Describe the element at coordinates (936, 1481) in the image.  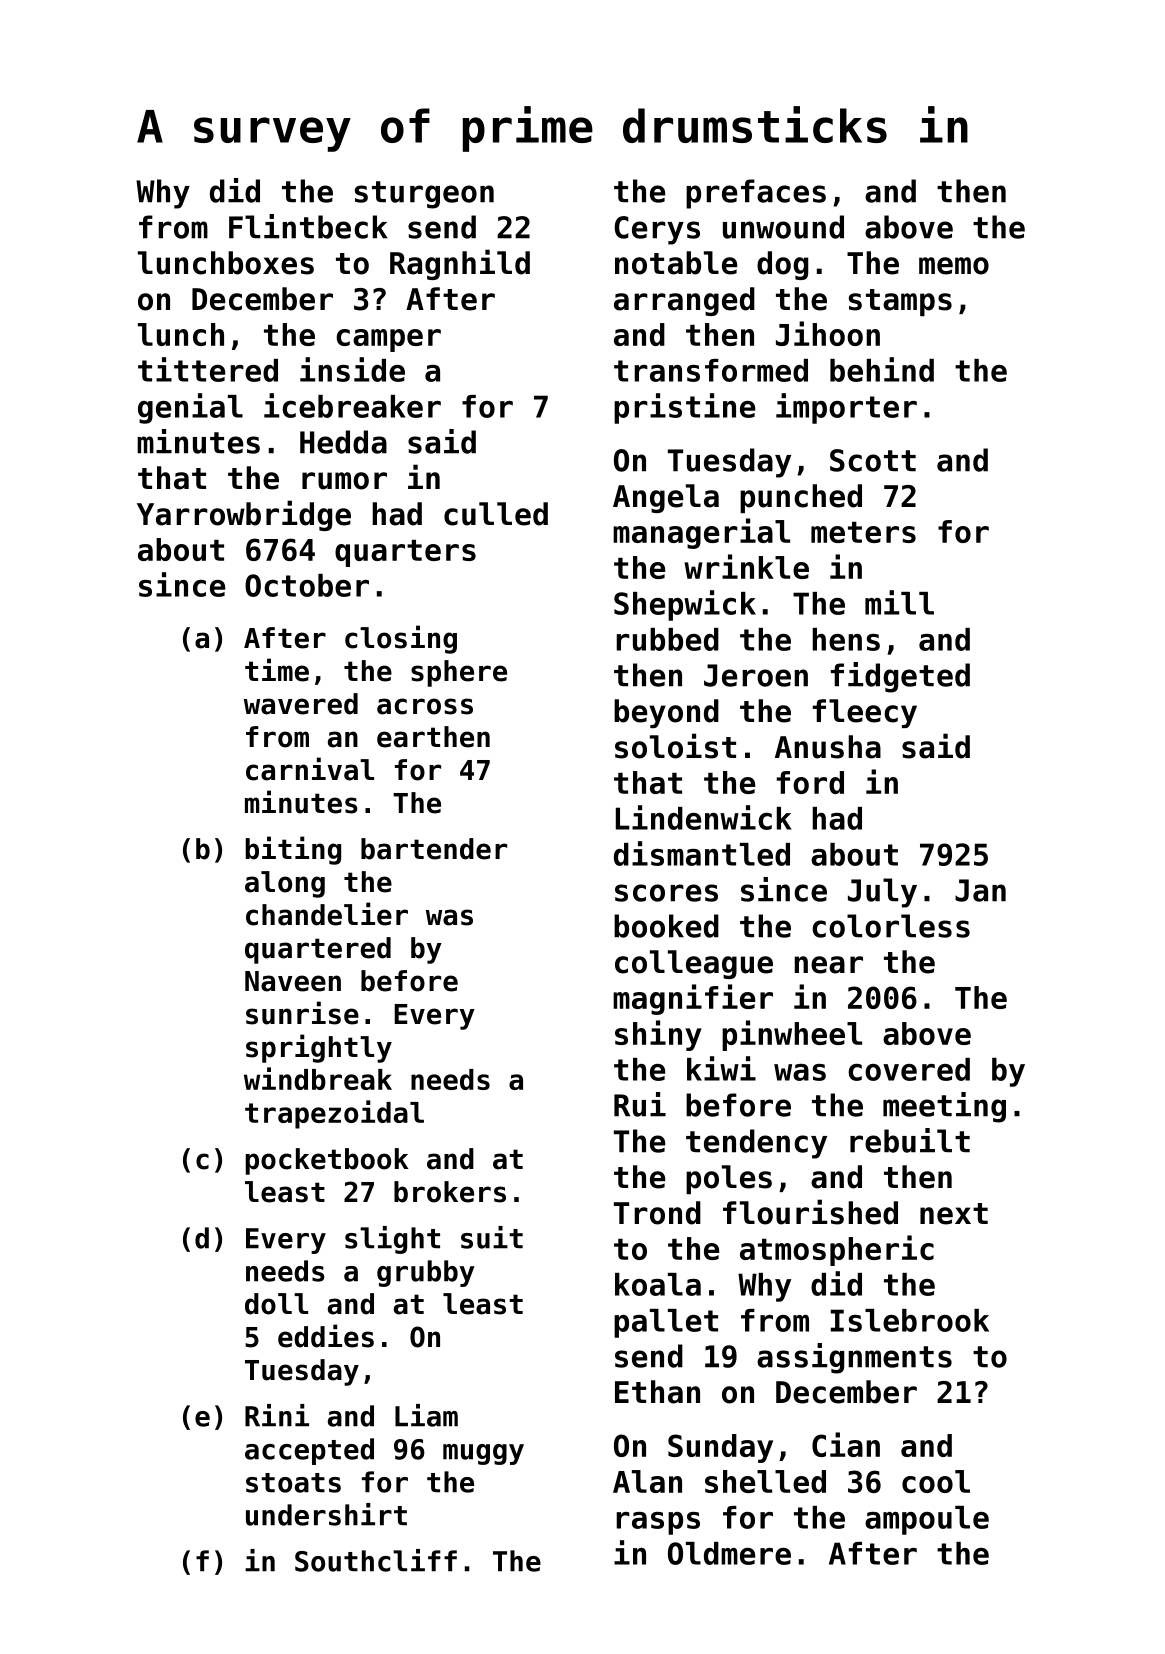
I see `cool` at that location.
